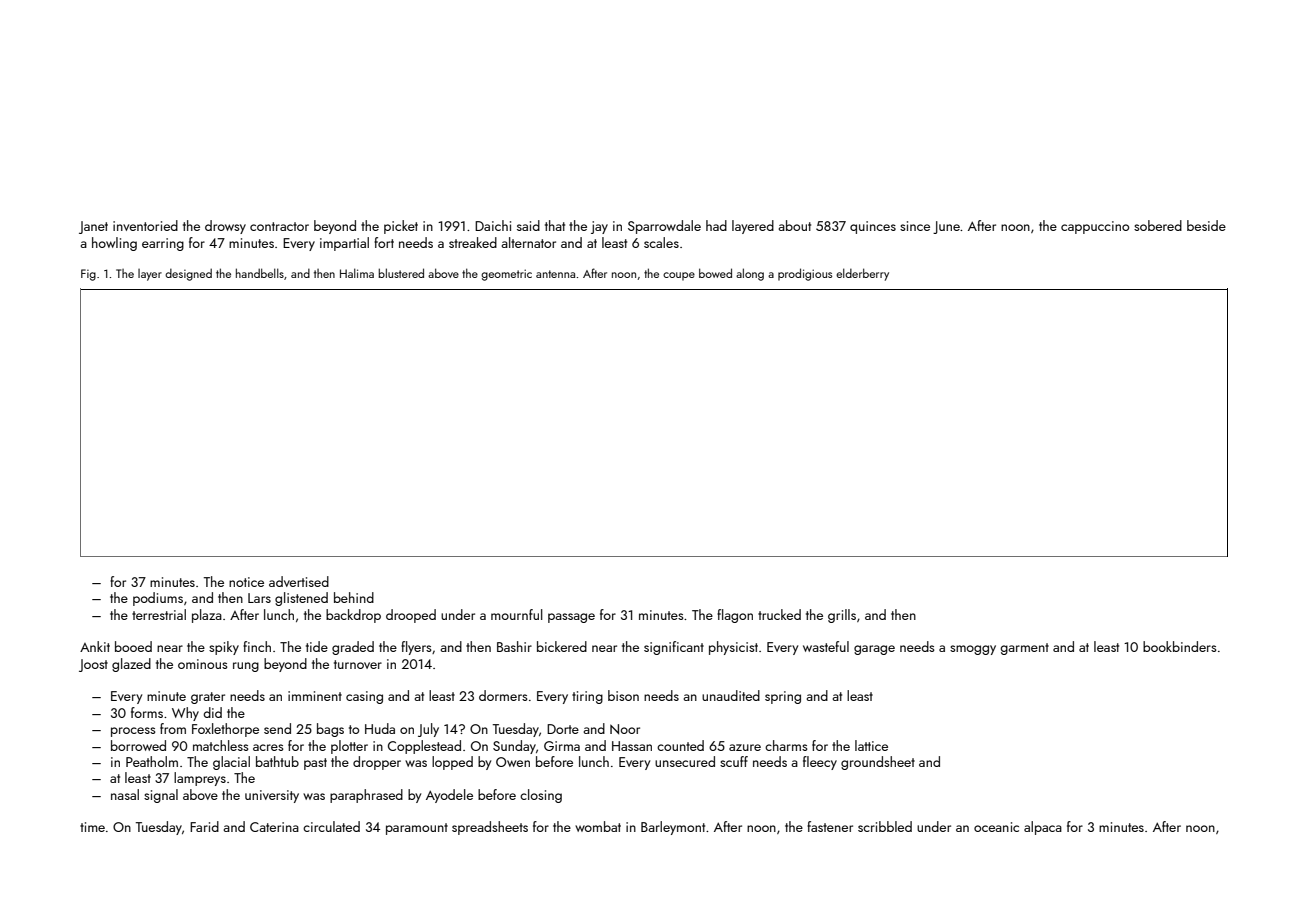 The image size is (1308, 924). What do you see at coordinates (354, 597) in the screenshot?
I see `behind` at bounding box center [354, 597].
